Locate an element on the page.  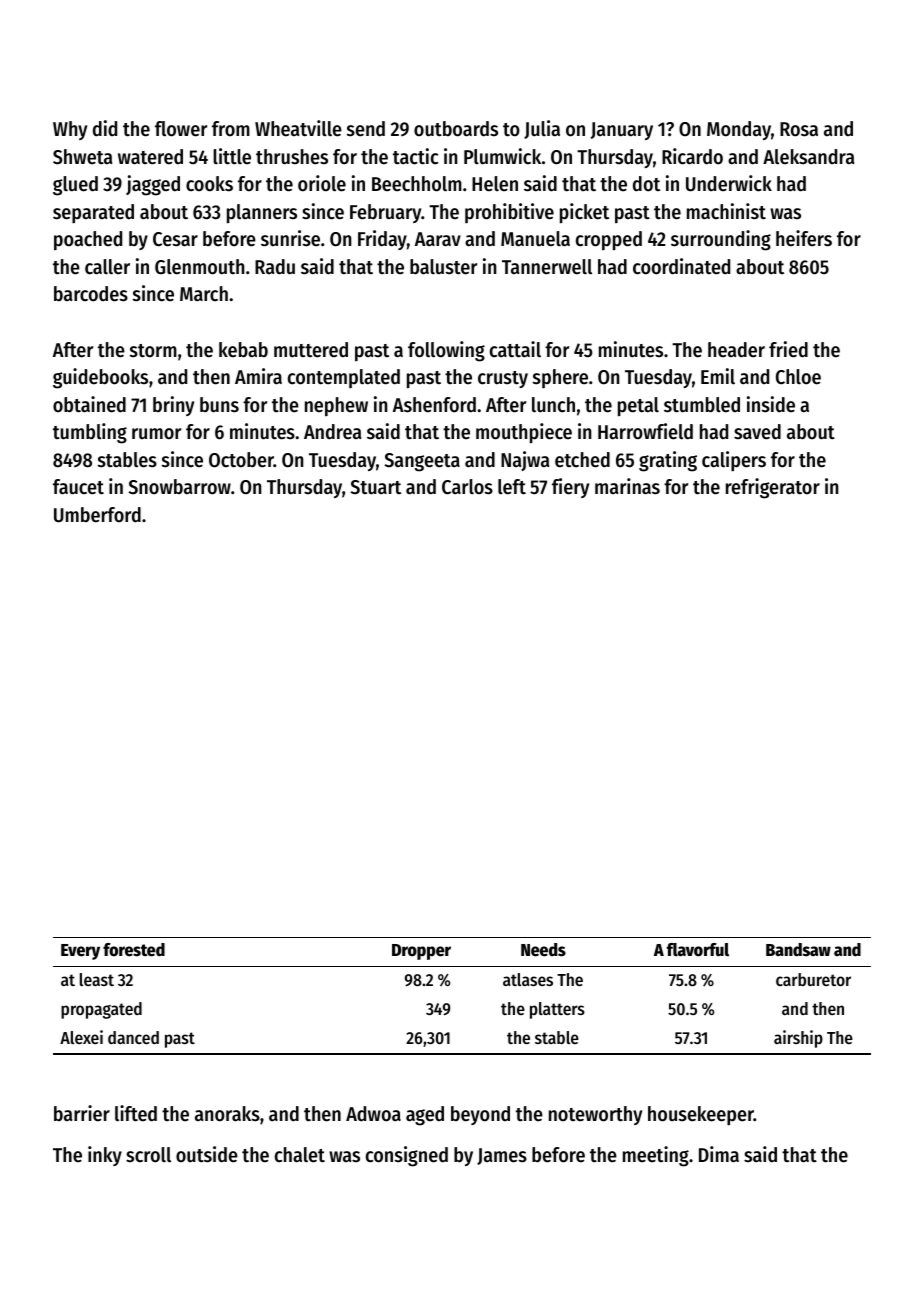
marinas is located at coordinates (627, 486).
